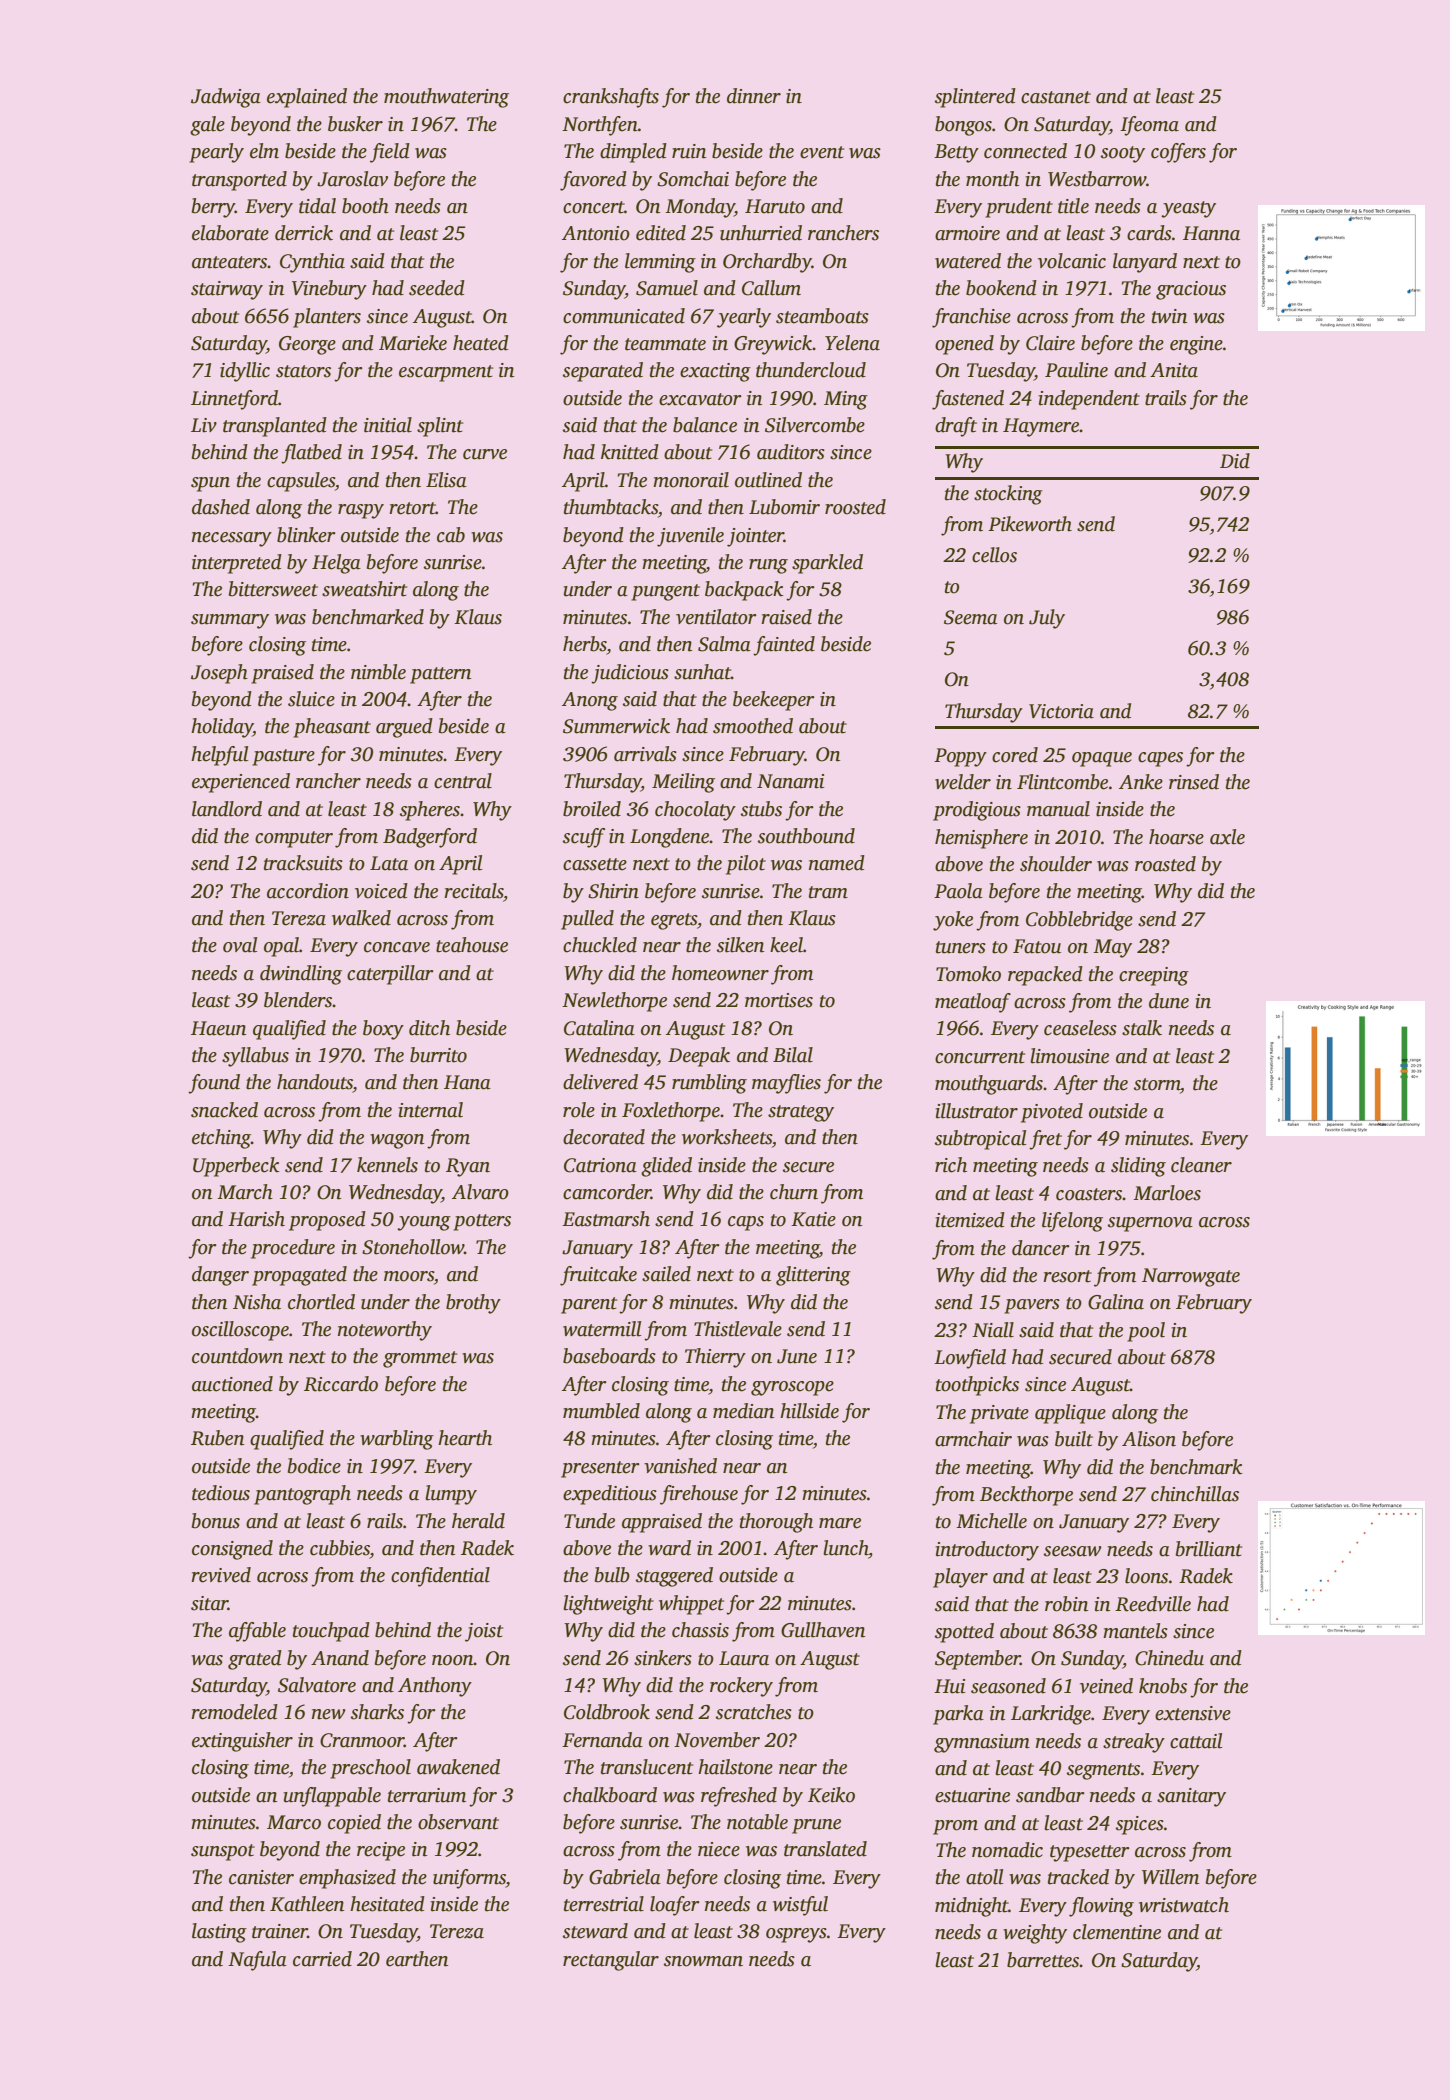 The height and width of the document is (2100, 1450). I want to click on Nafula, so click(257, 1961).
